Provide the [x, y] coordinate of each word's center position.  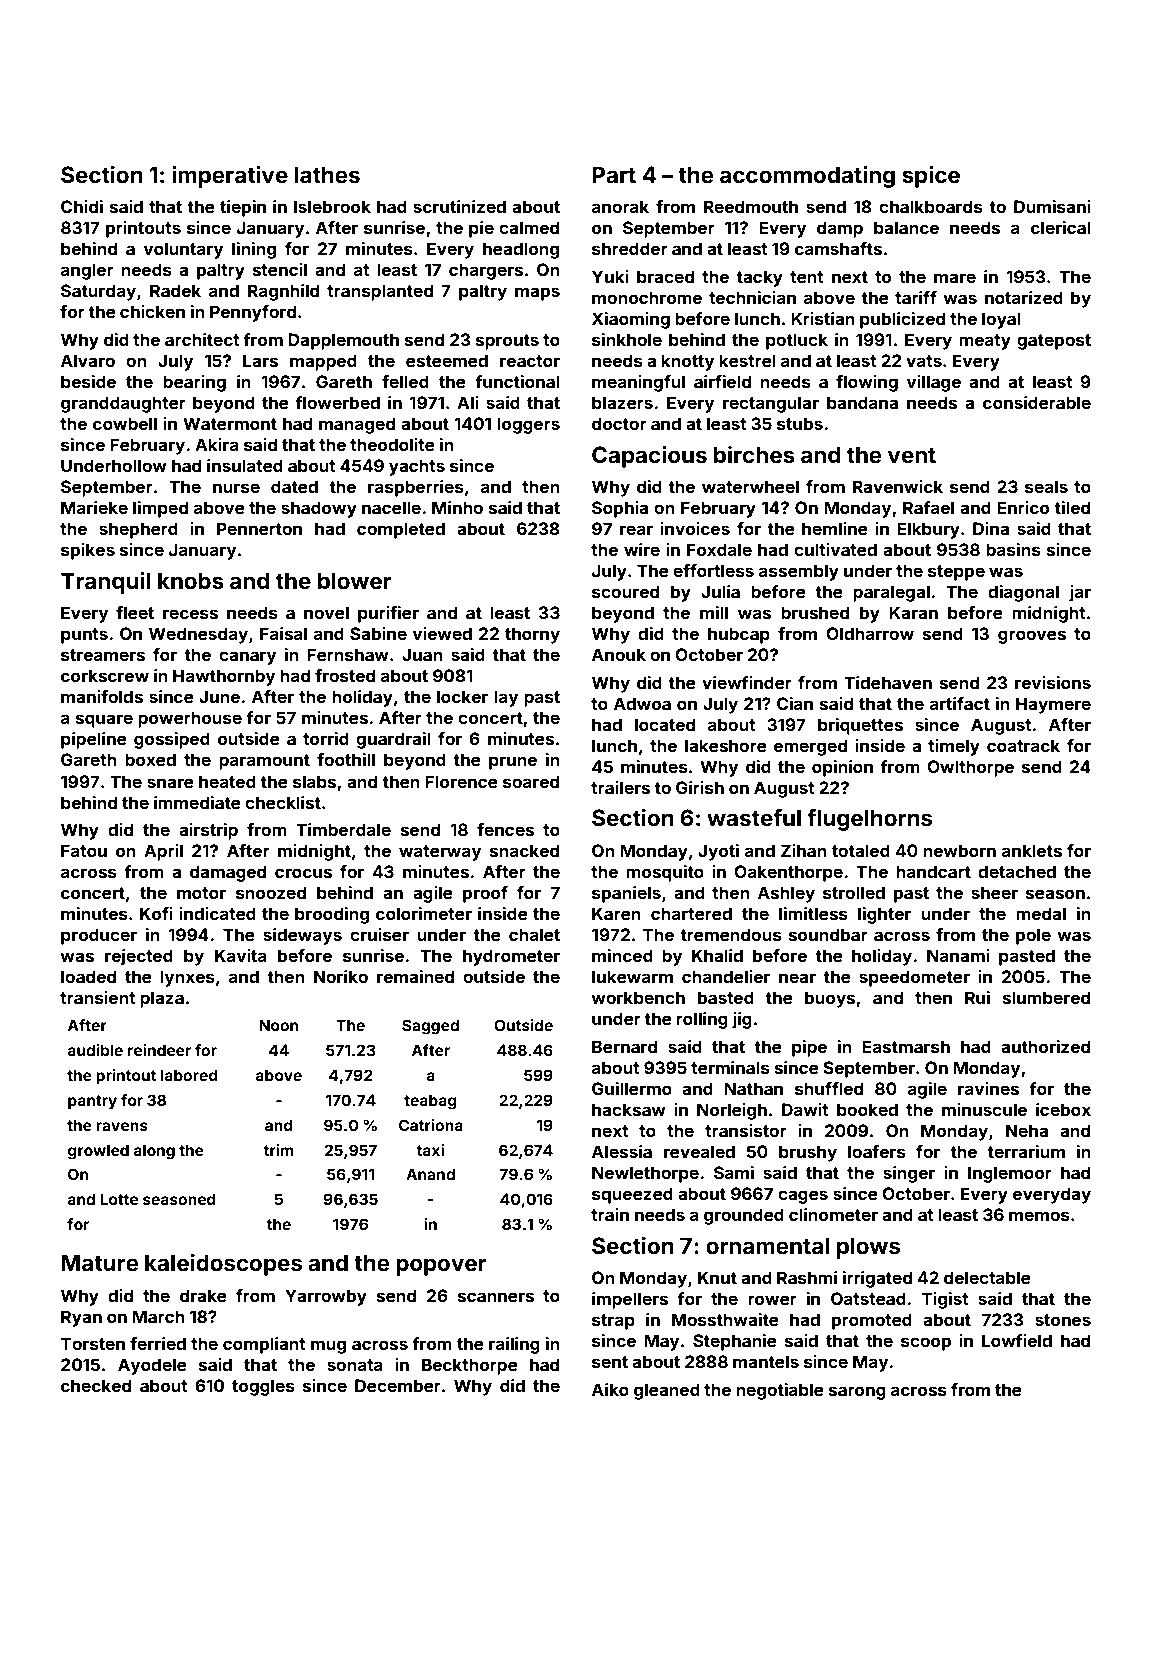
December [398, 1385]
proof [485, 894]
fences [505, 829]
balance [906, 227]
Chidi [82, 206]
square [104, 721]
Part [614, 174]
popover [441, 1267]
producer [99, 936]
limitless [813, 913]
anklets [1032, 850]
